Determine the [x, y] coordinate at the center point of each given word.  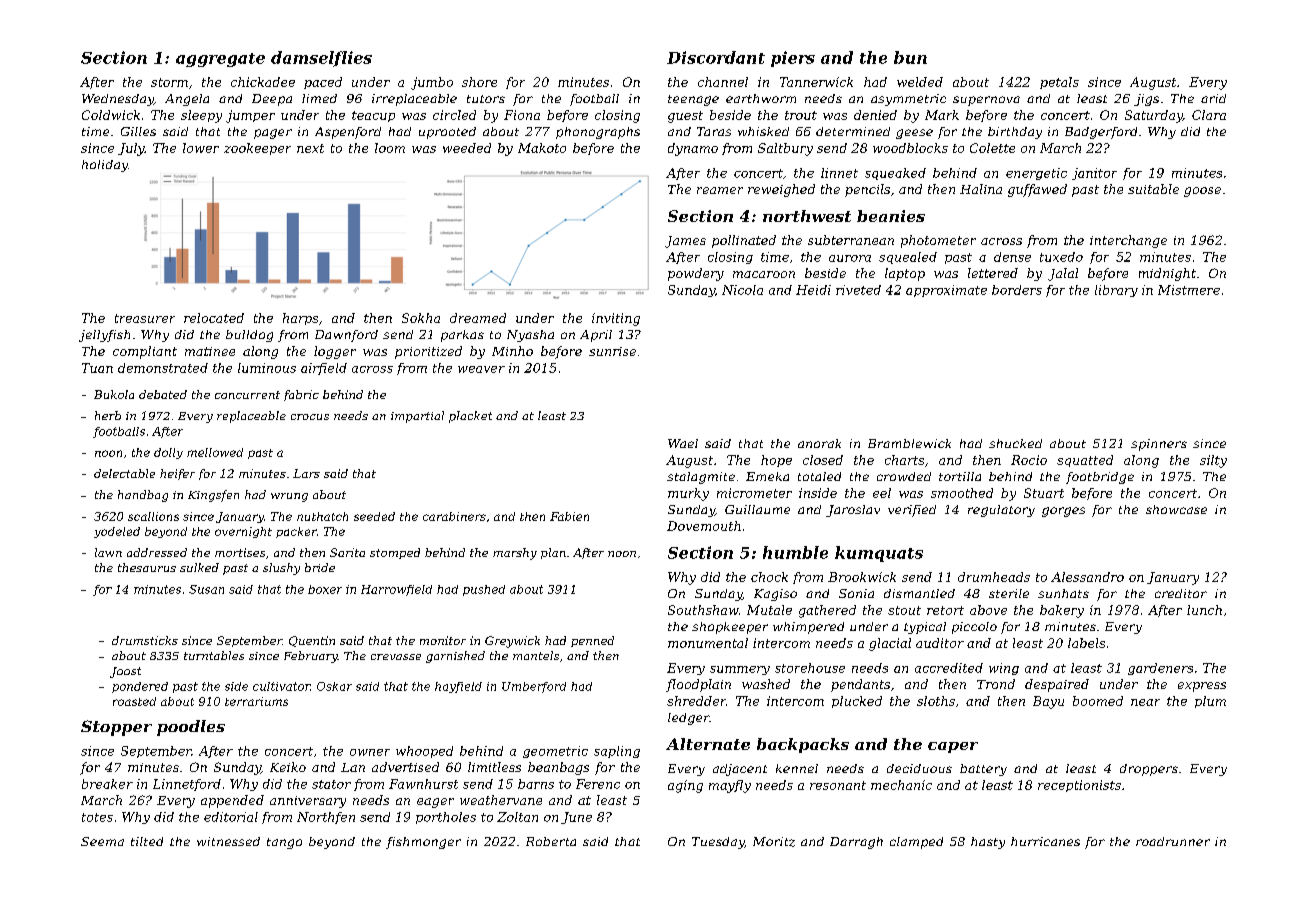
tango [284, 843]
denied [875, 115]
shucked [1015, 443]
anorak [819, 443]
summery [740, 670]
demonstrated [163, 368]
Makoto [542, 148]
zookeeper [257, 149]
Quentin [312, 641]
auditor [940, 643]
